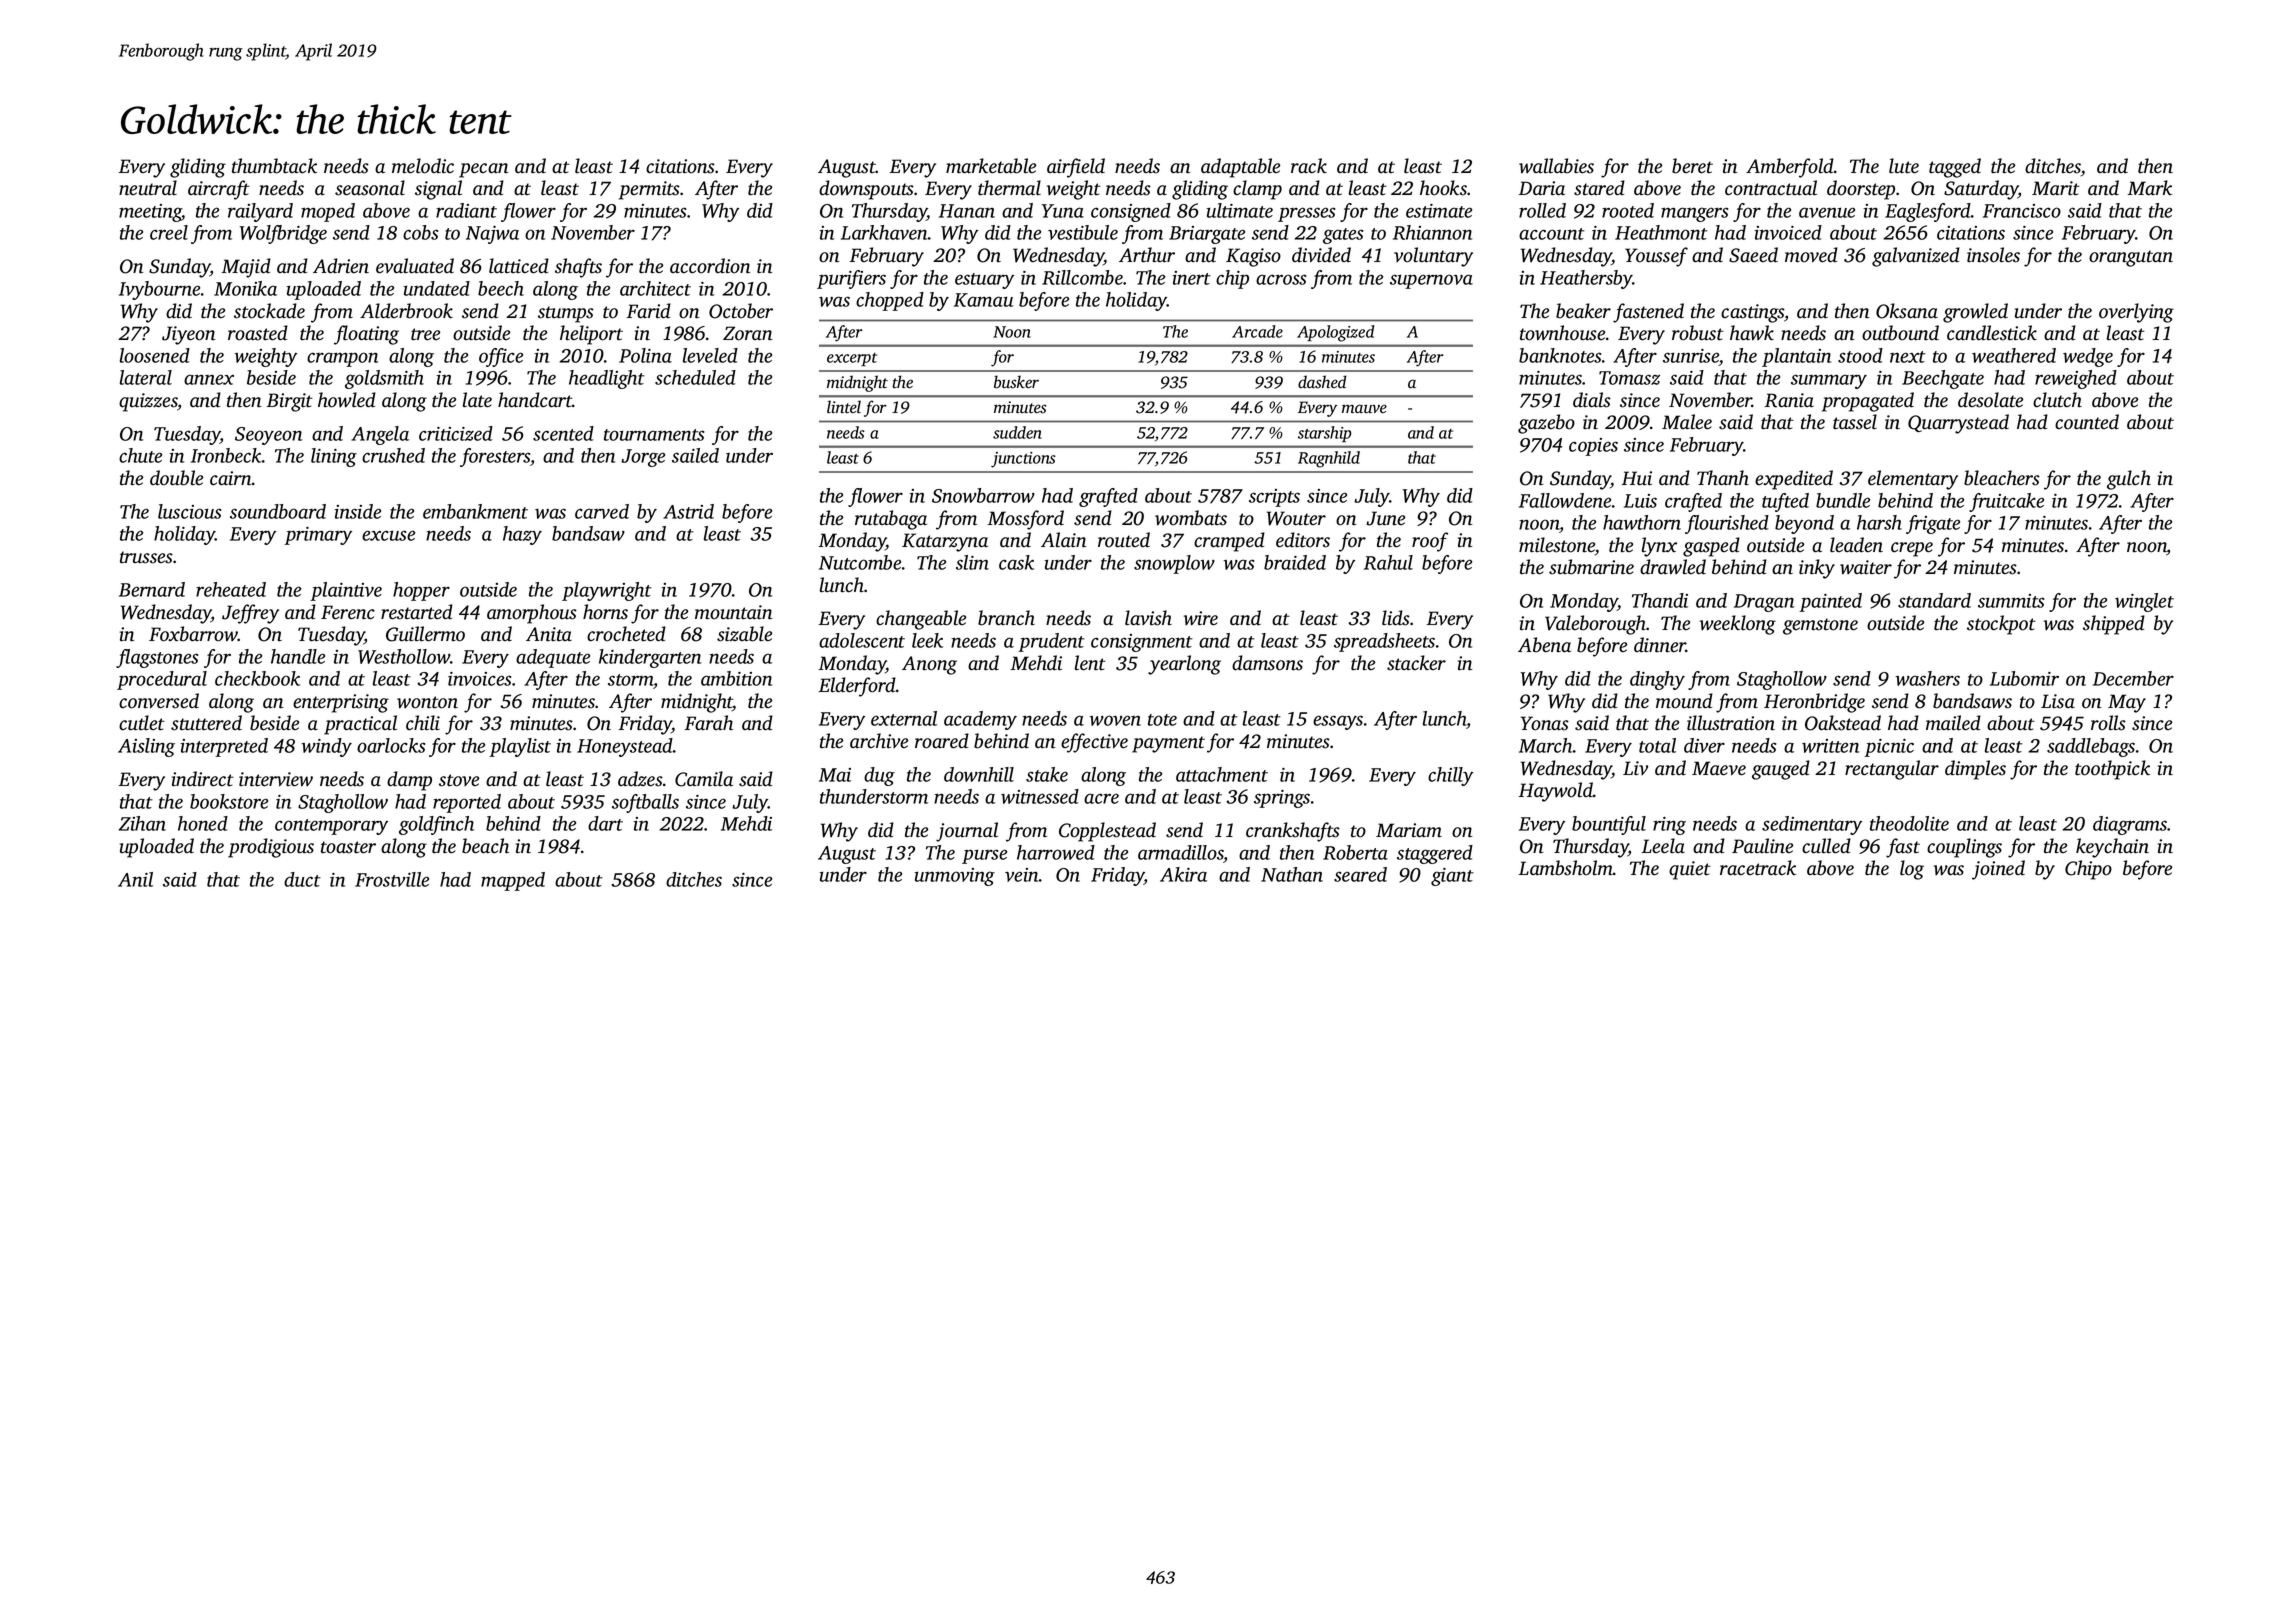 The height and width of the document is (1620, 2292). What do you see at coordinates (1998, 870) in the document?
I see `joined` at bounding box center [1998, 870].
